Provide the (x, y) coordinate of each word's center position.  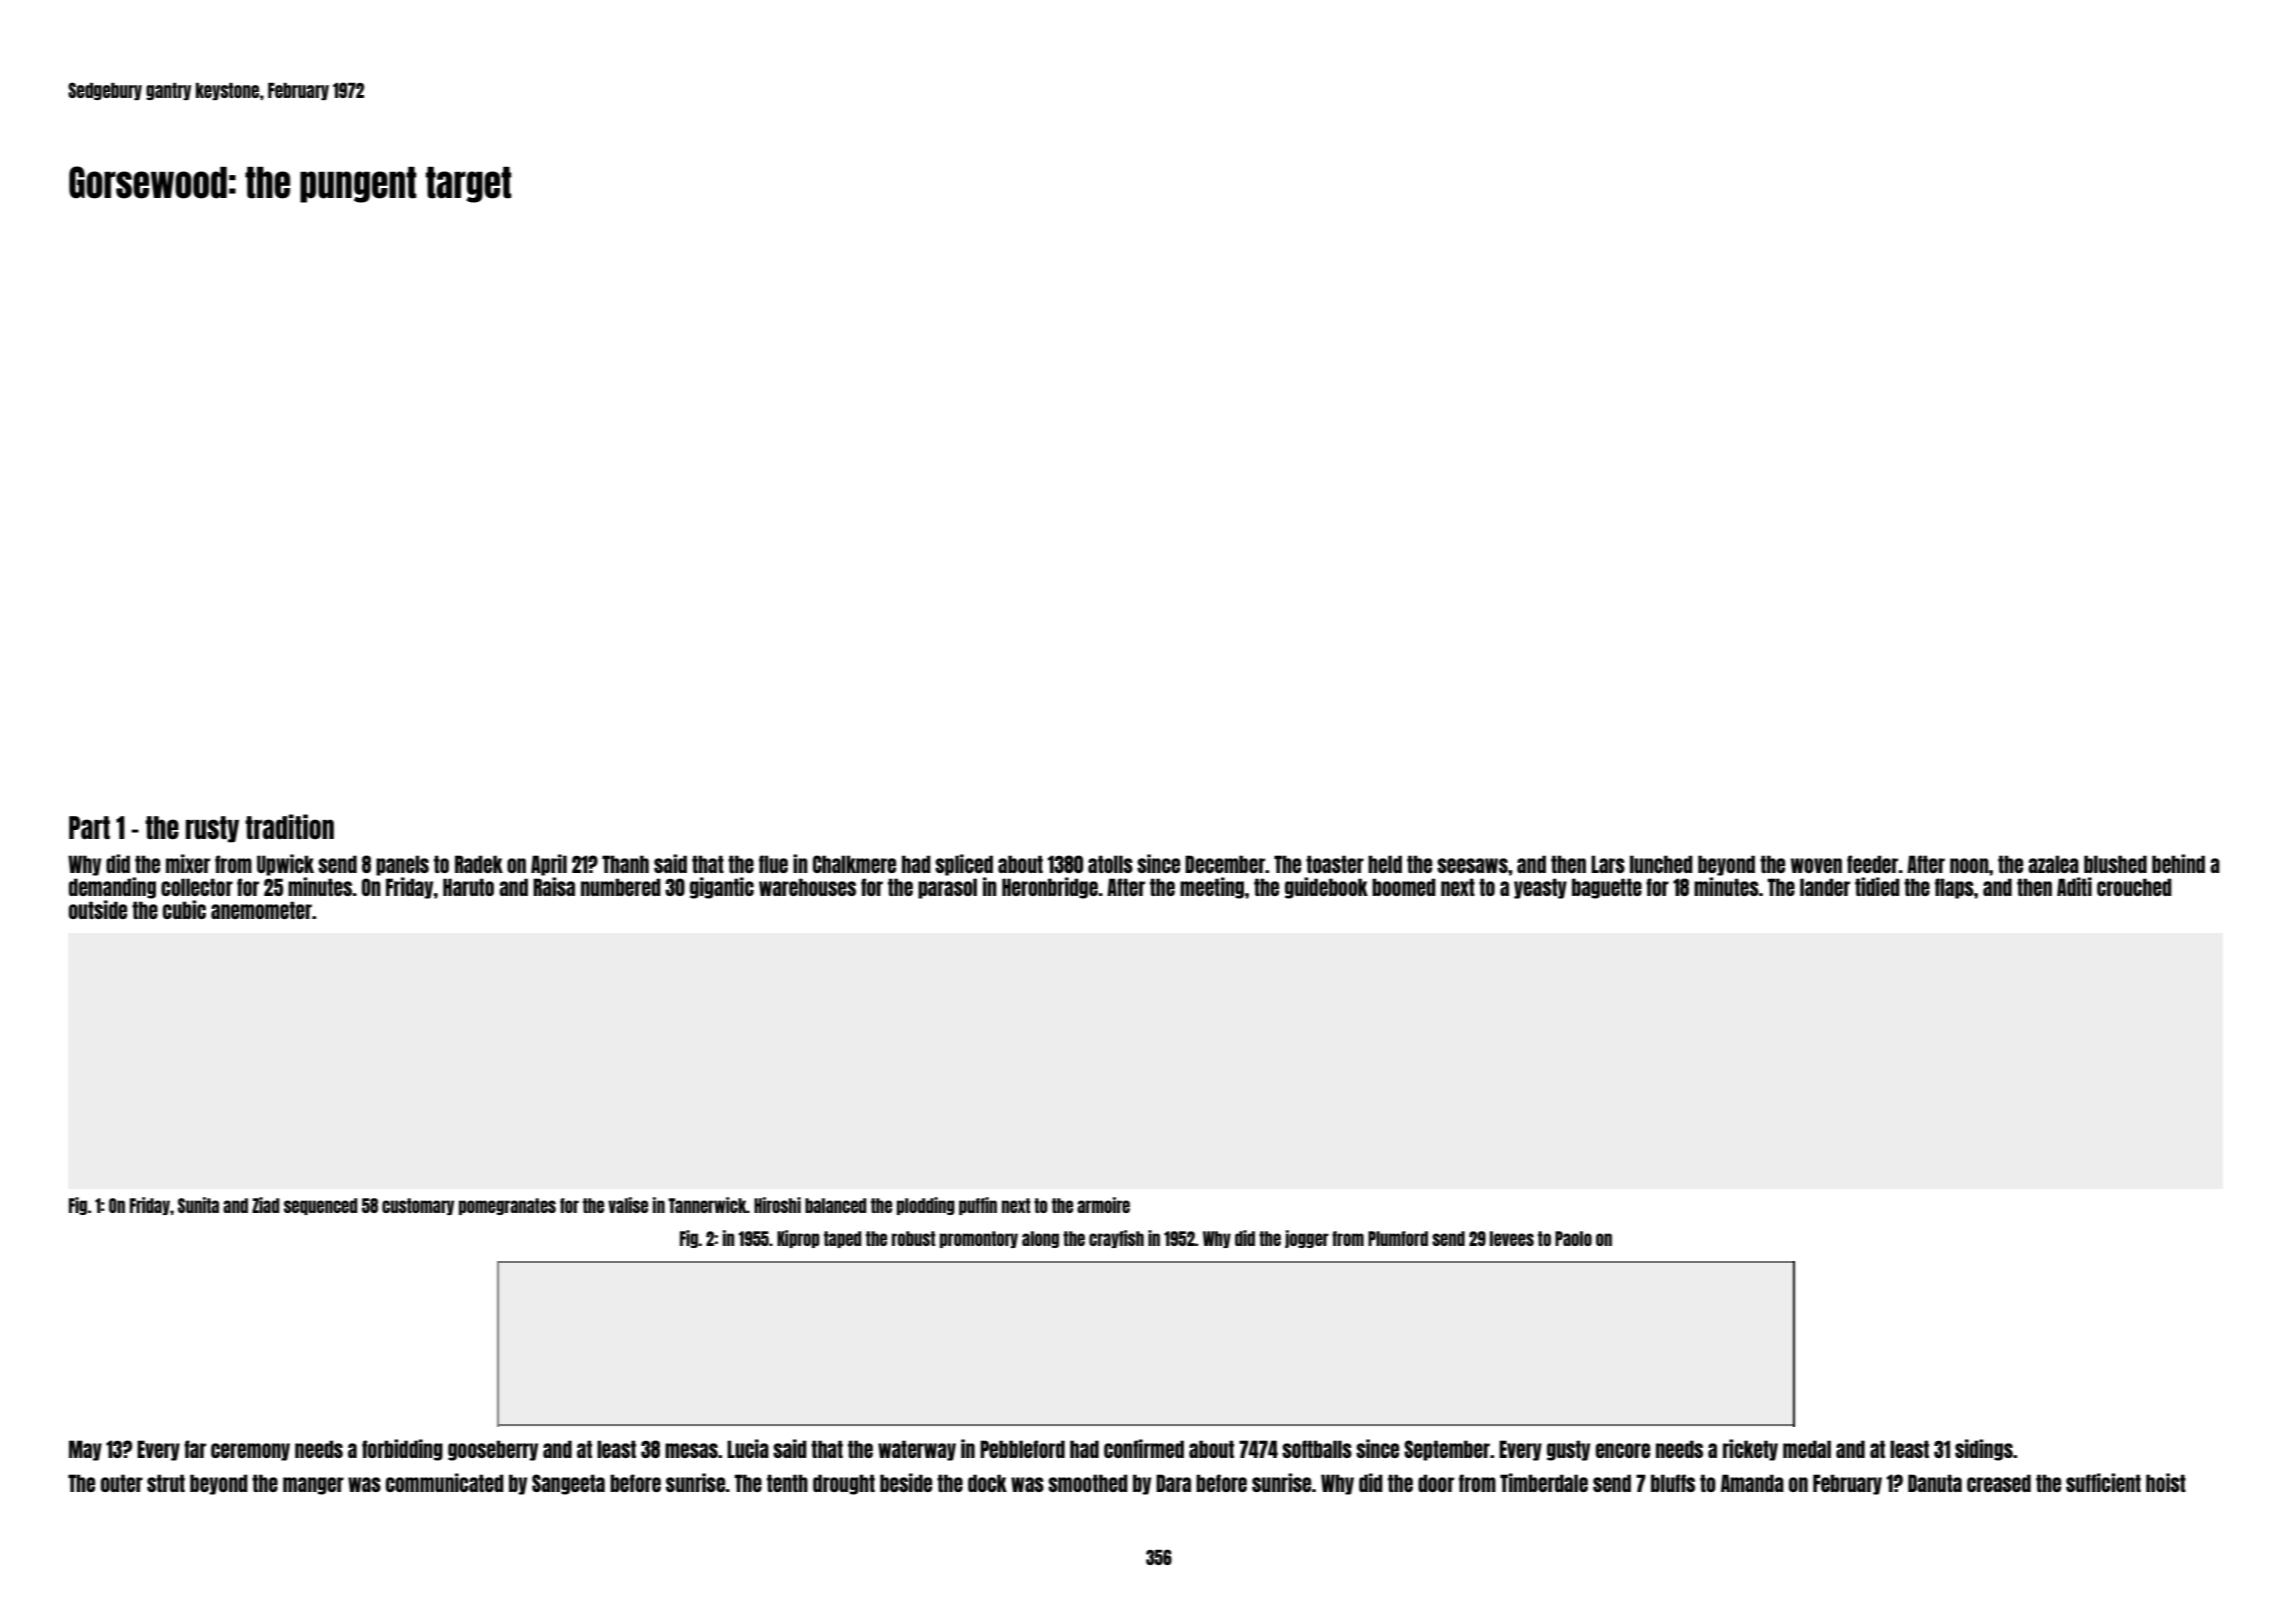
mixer (188, 863)
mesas (691, 1450)
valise (628, 1205)
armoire (1103, 1205)
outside (98, 909)
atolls (1110, 864)
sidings (1984, 1450)
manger (313, 1486)
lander (1825, 887)
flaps (1954, 888)
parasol (947, 888)
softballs (1317, 1449)
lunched (1661, 864)
